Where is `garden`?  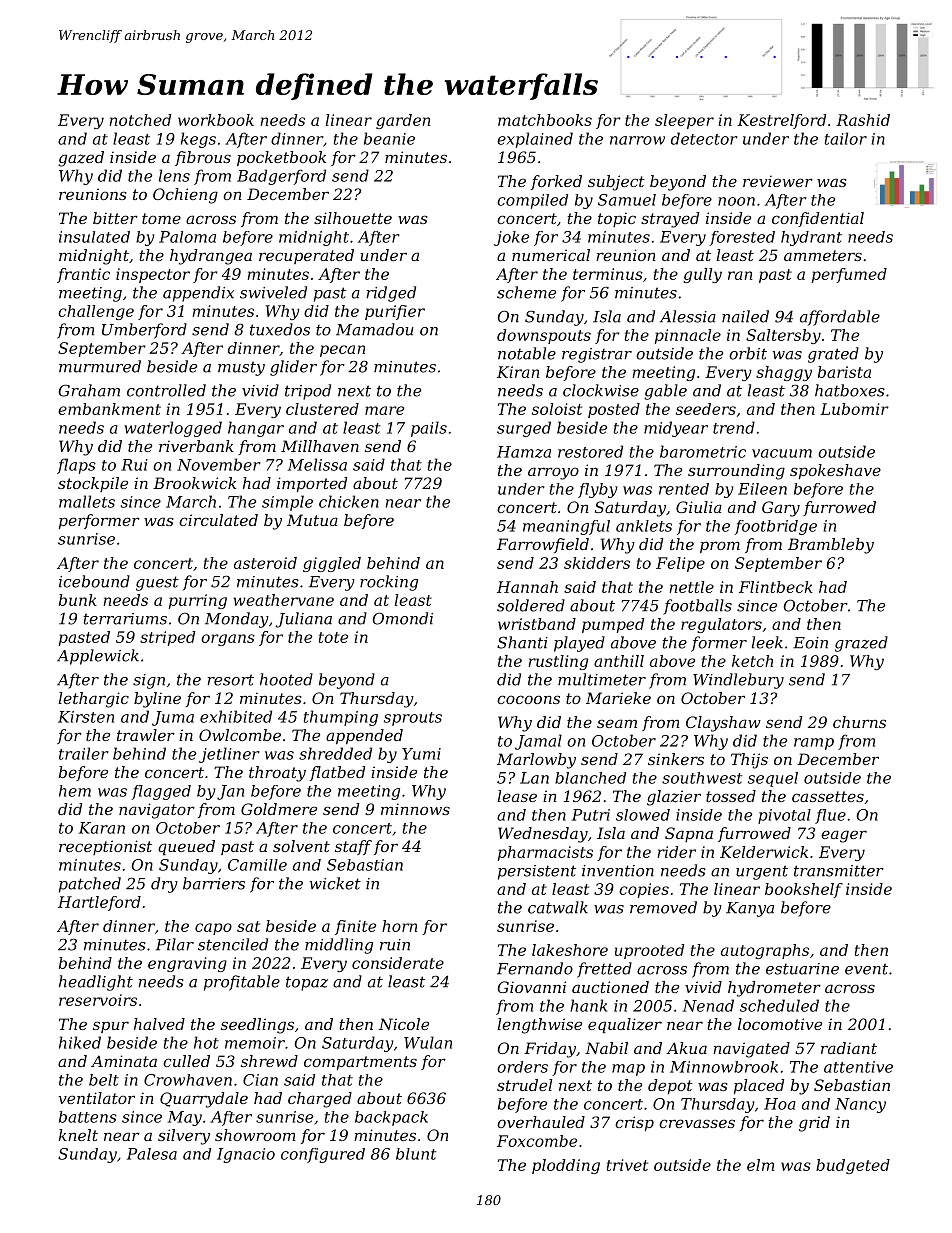
garden is located at coordinates (403, 121).
